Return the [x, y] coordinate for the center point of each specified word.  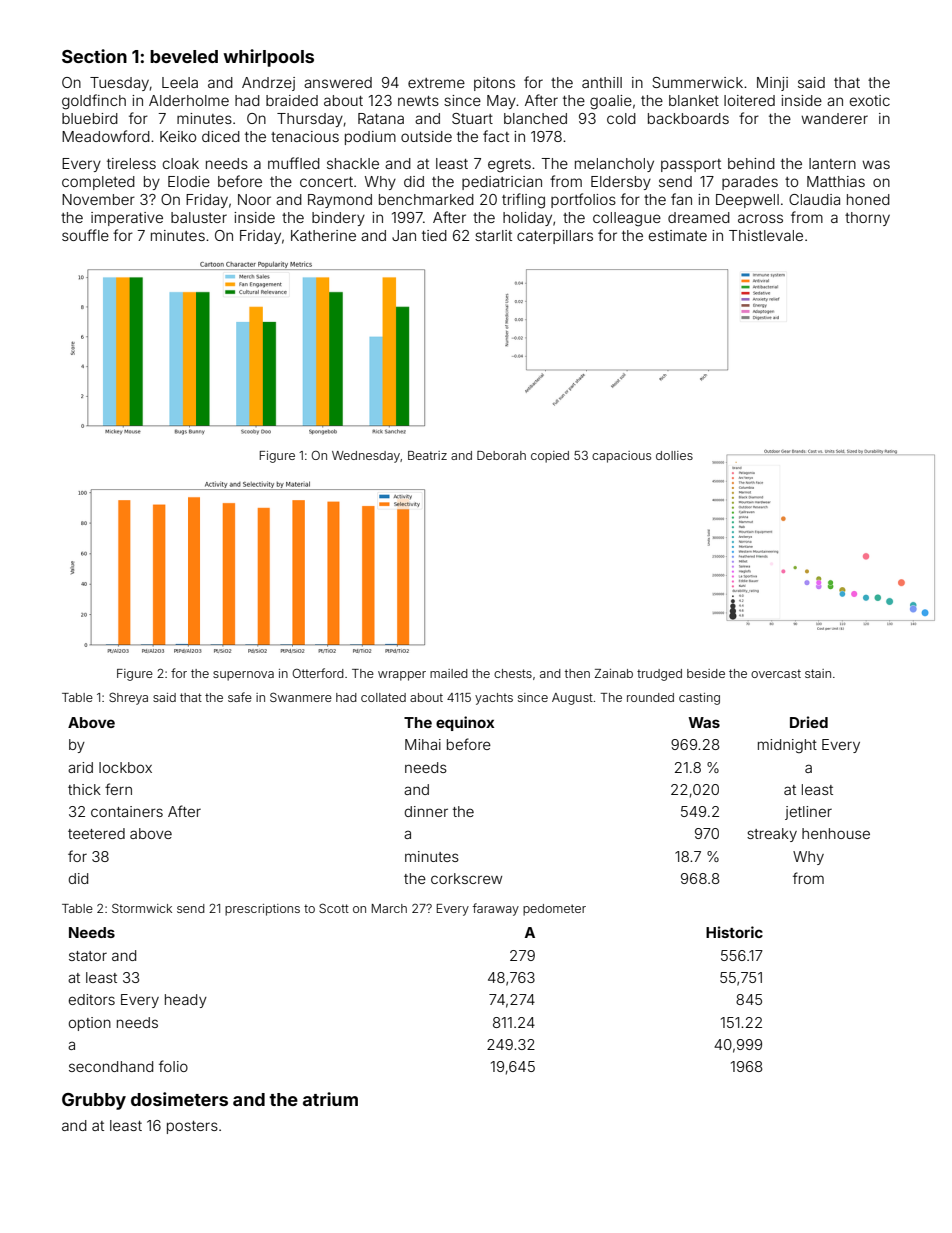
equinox [465, 723]
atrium [330, 1099]
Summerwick [697, 82]
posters [192, 1127]
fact [496, 136]
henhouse [836, 833]
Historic [734, 932]
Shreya [128, 698]
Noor [254, 199]
